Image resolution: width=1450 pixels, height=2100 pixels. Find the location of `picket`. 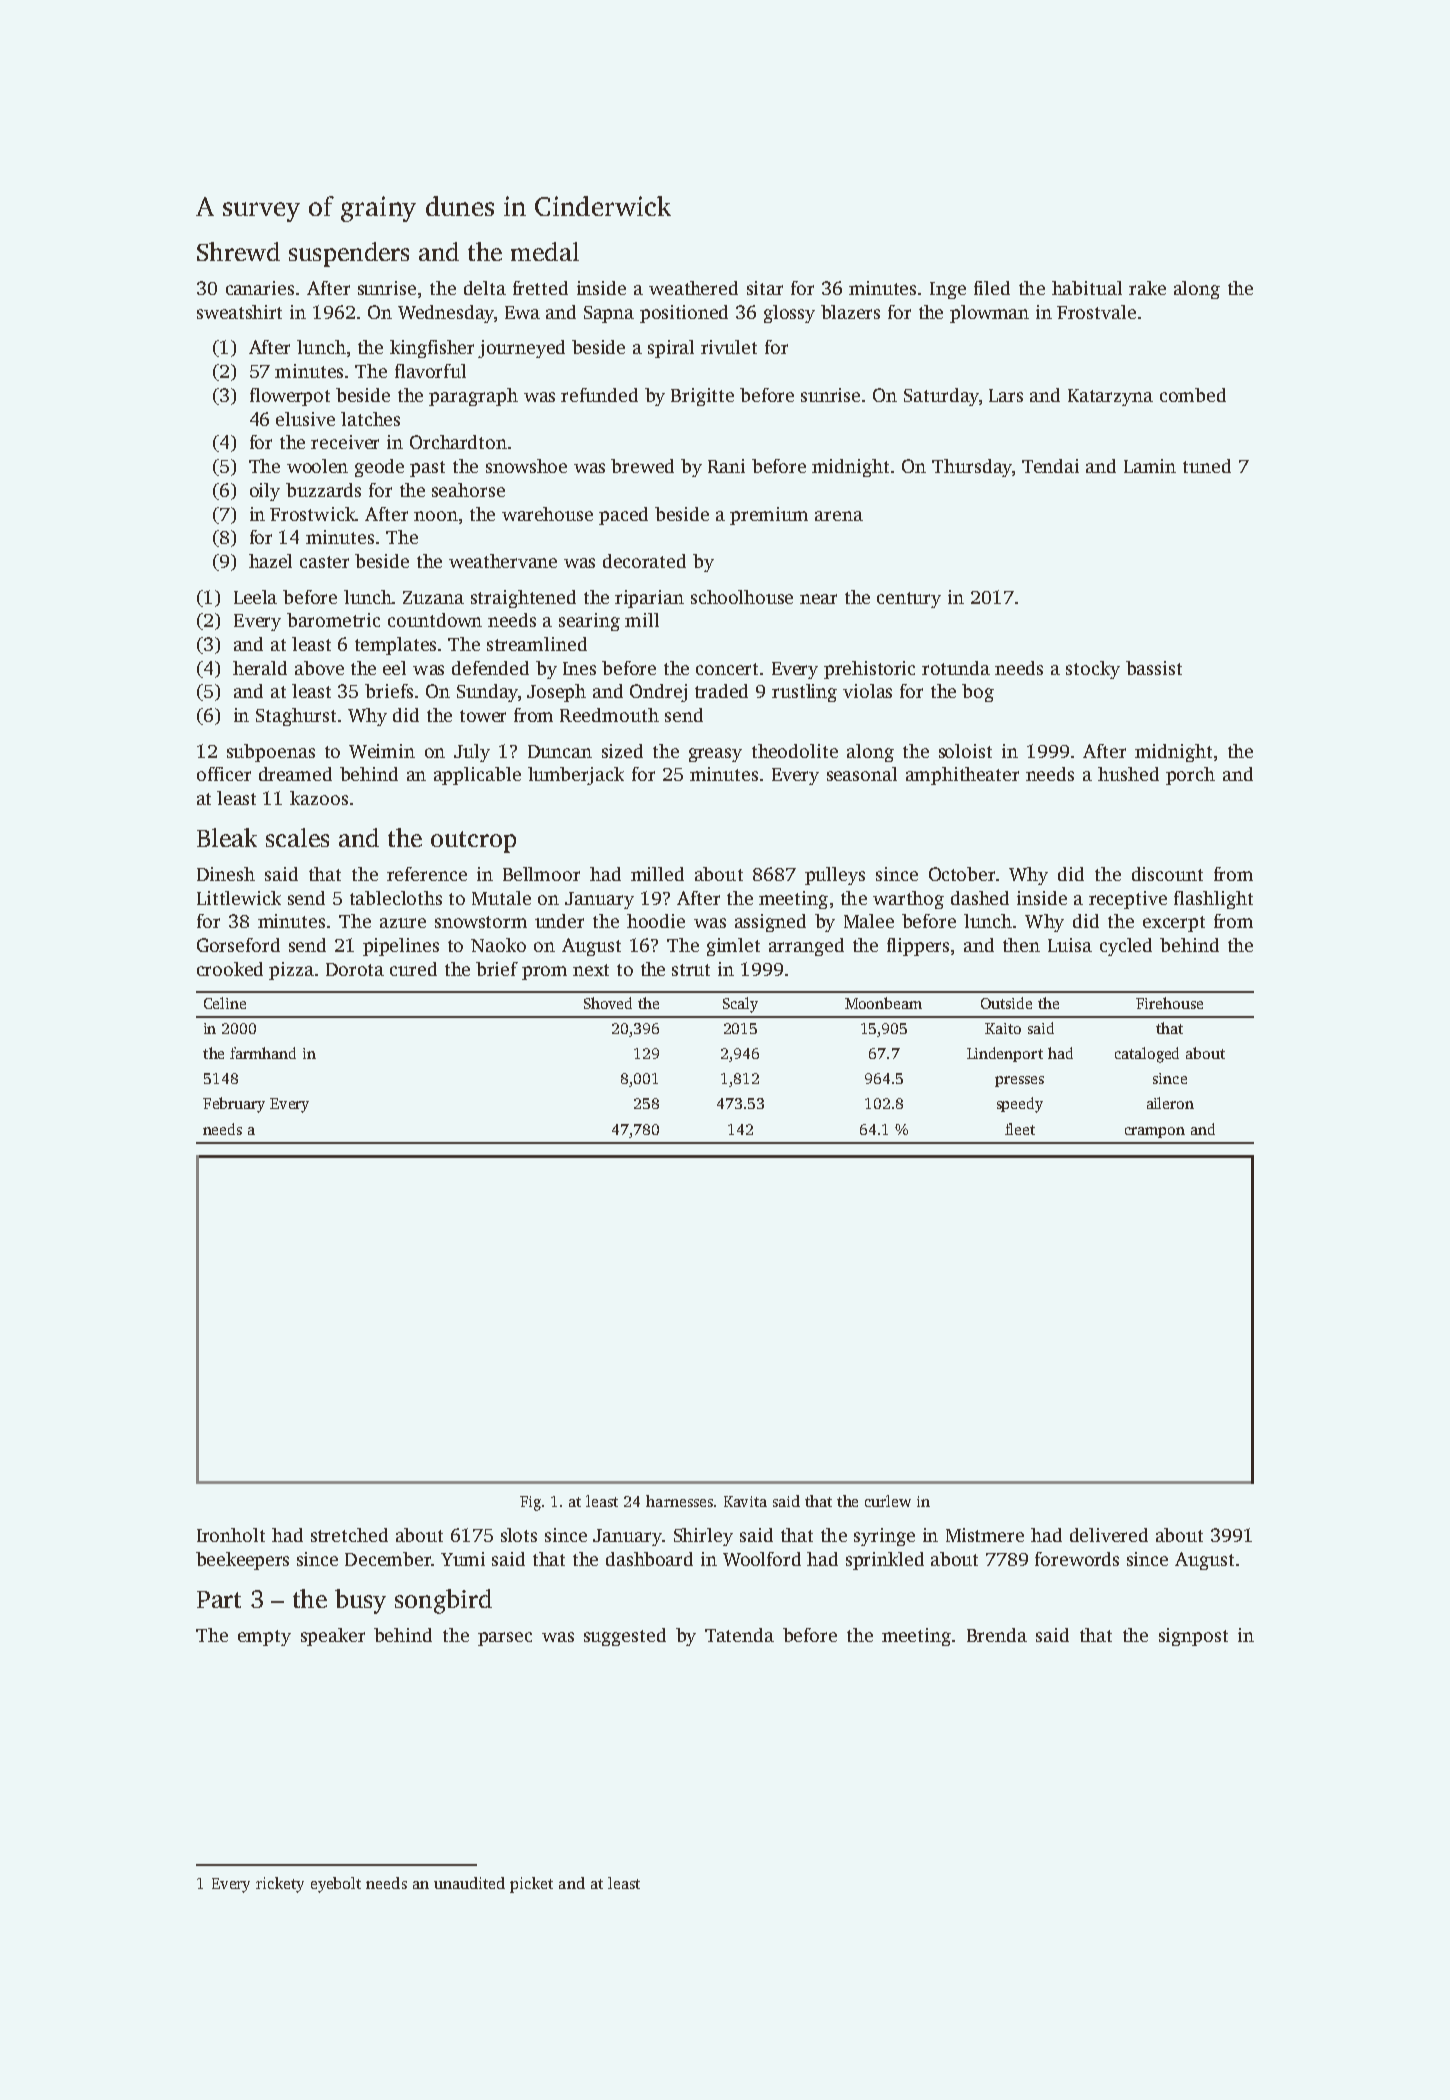

picket is located at coordinates (531, 1885).
